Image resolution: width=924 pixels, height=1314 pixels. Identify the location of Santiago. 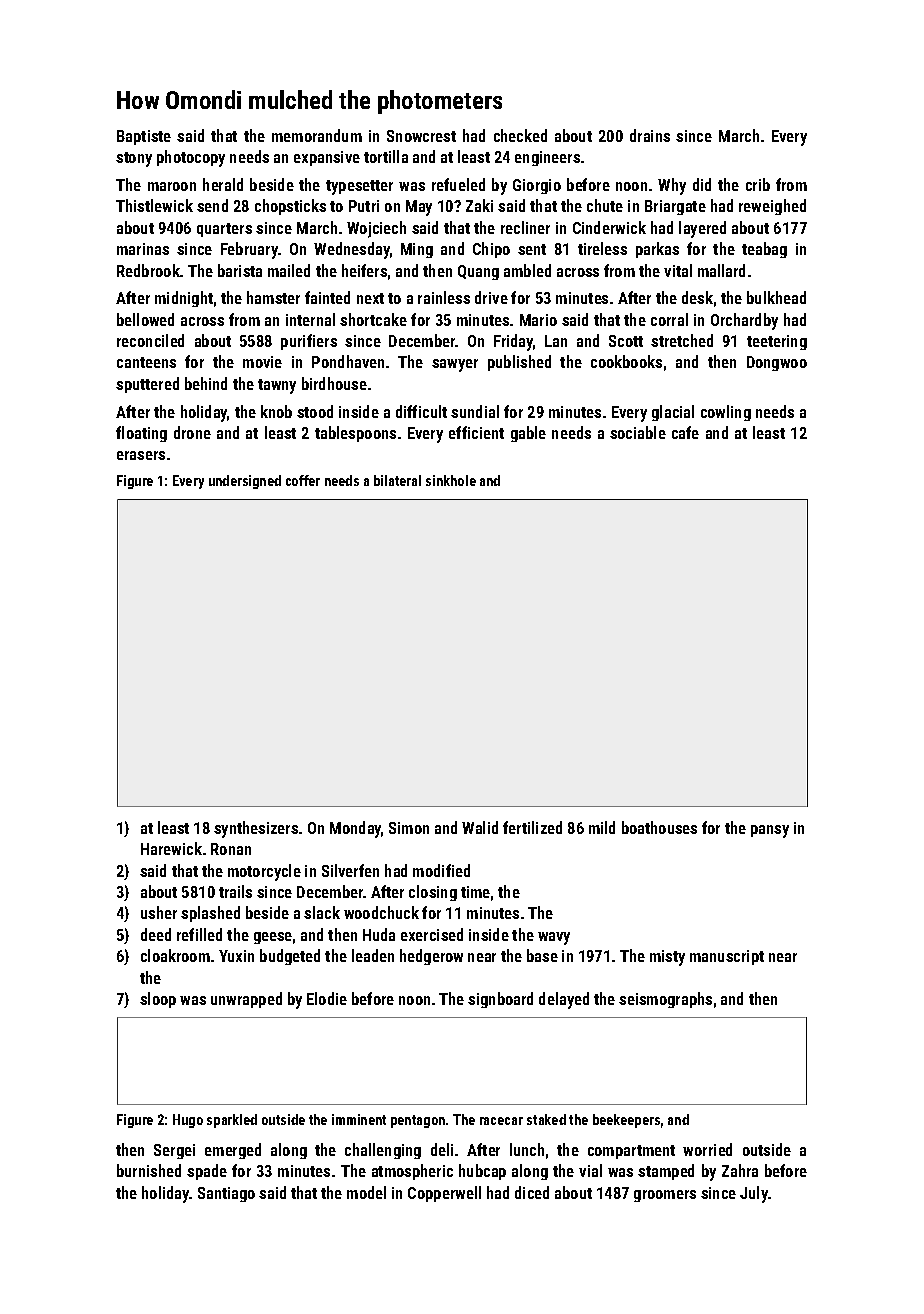
(226, 1194).
